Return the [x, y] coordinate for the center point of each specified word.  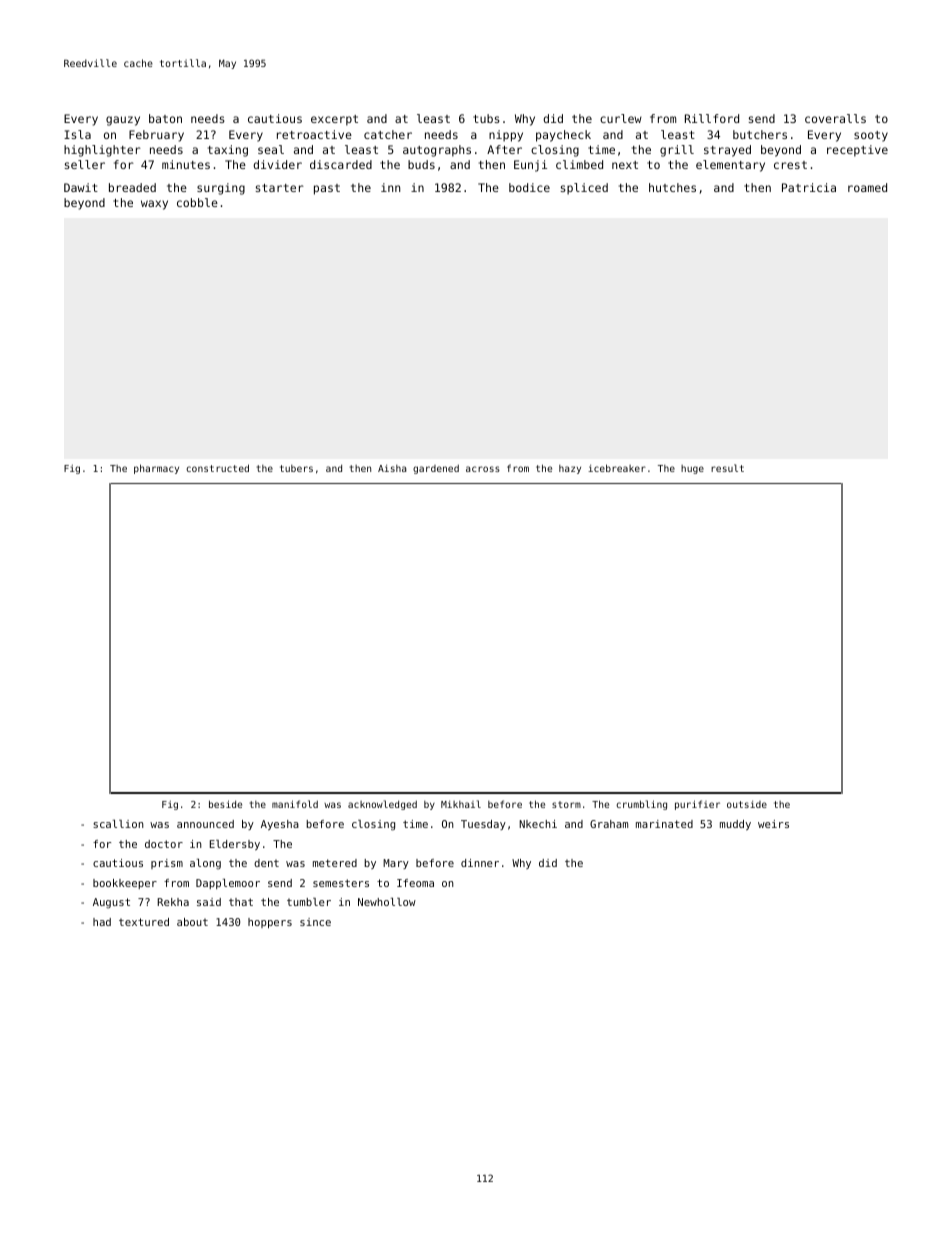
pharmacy [156, 469]
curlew [621, 118]
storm [566, 804]
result [727, 468]
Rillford [712, 118]
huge [692, 469]
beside [225, 804]
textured [144, 922]
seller [85, 164]
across [483, 469]
